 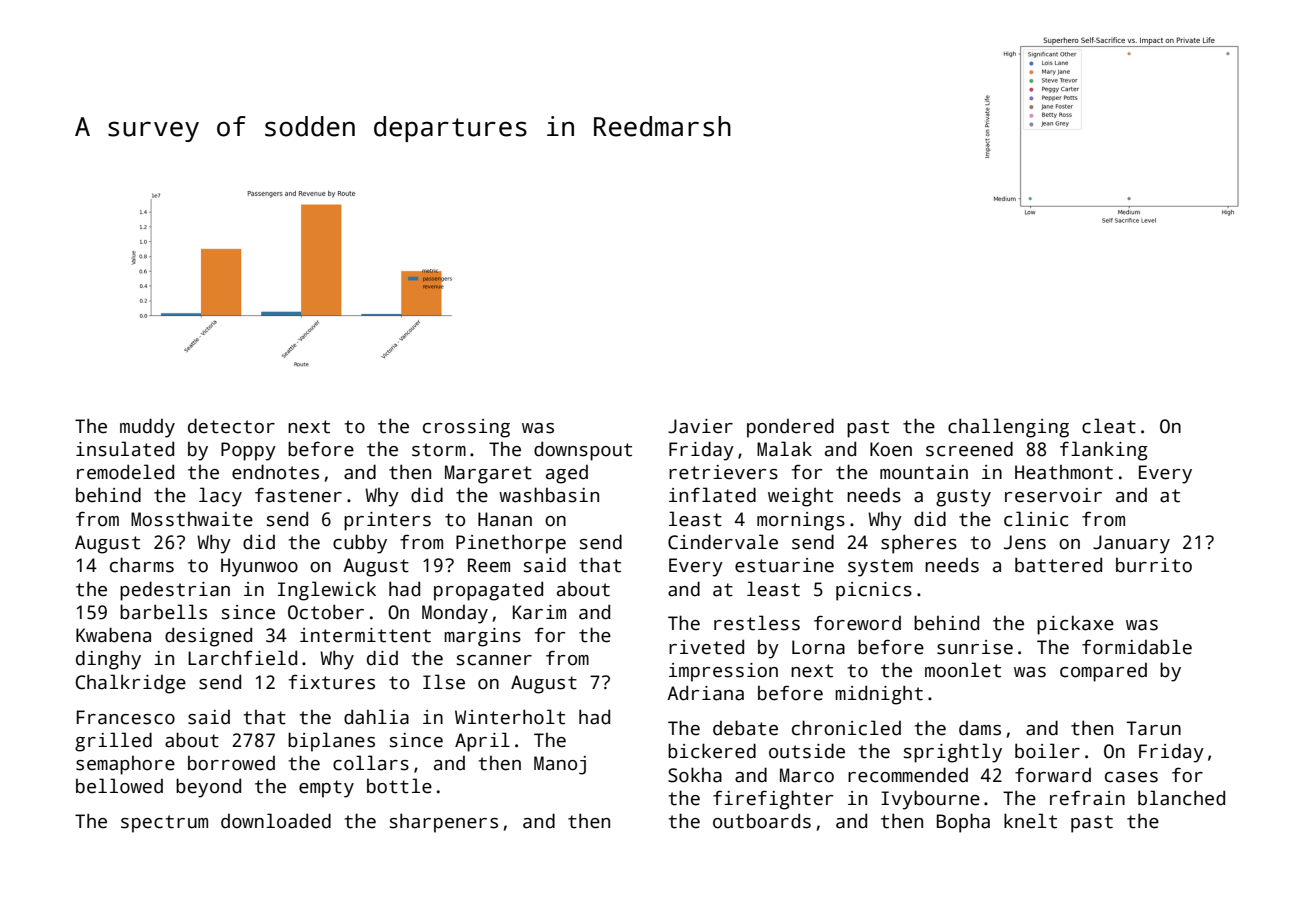 I want to click on Ilse, so click(x=444, y=682).
